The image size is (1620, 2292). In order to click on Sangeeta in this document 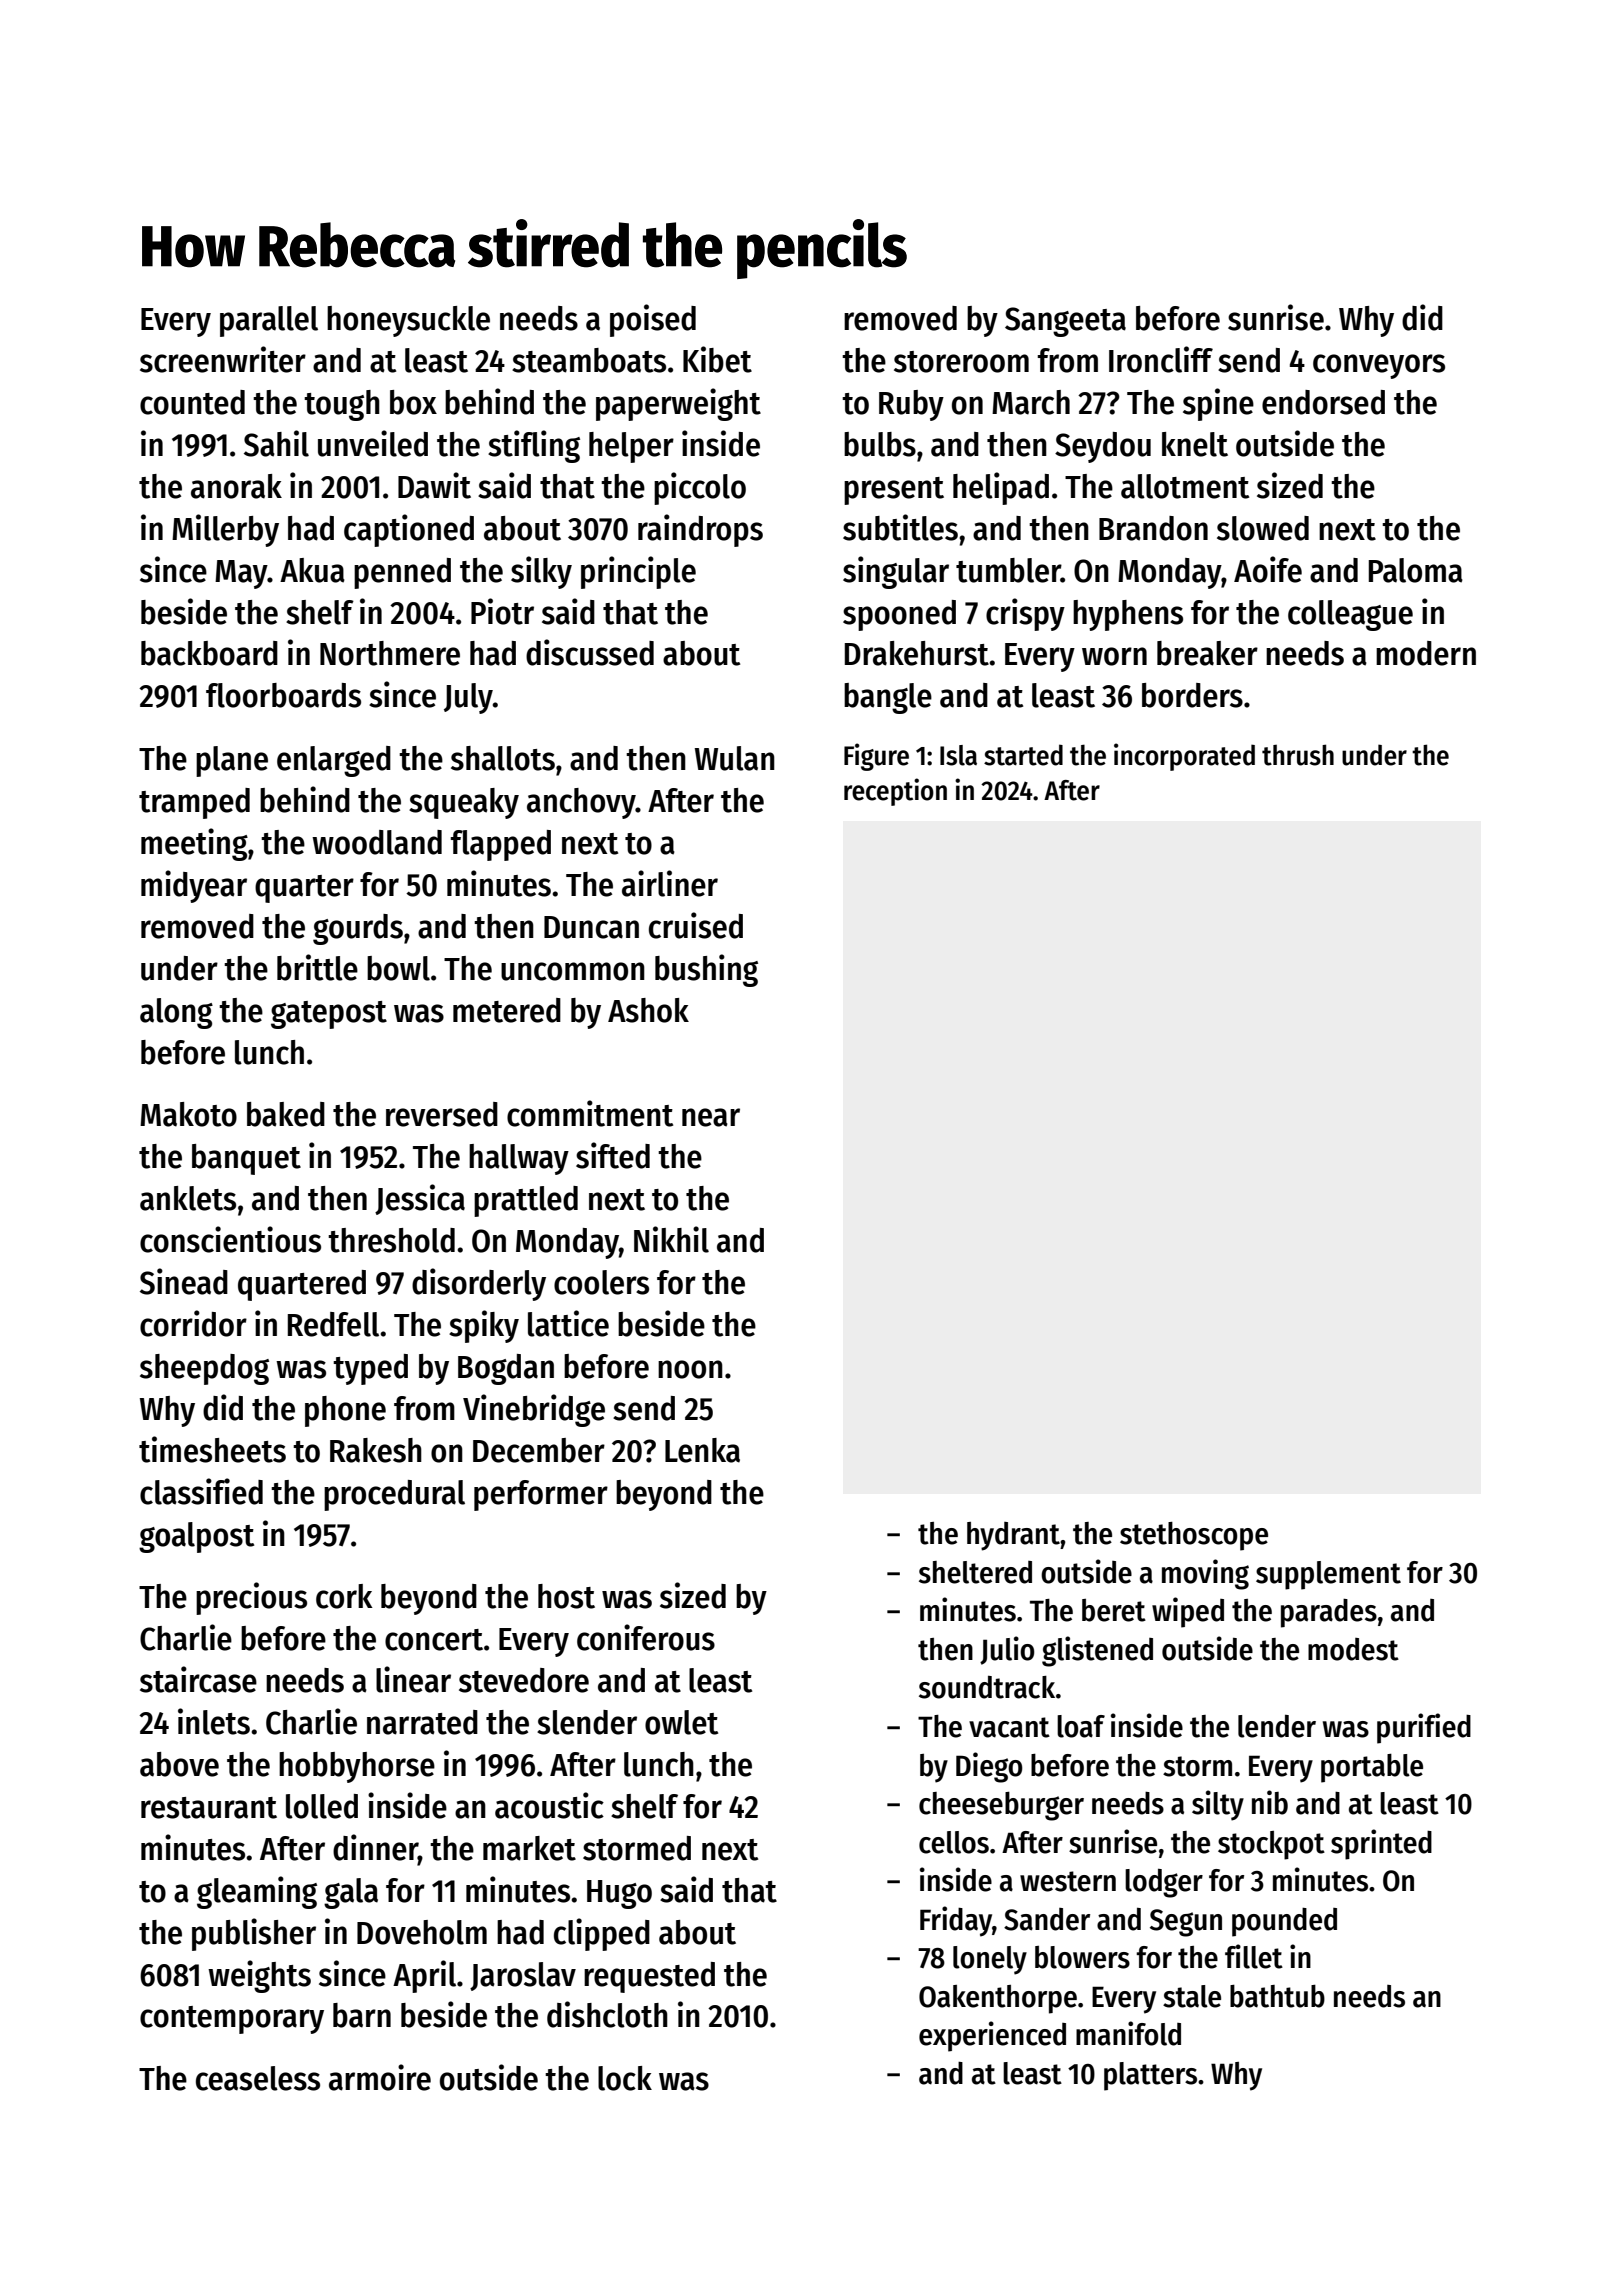, I will do `click(1065, 322)`.
